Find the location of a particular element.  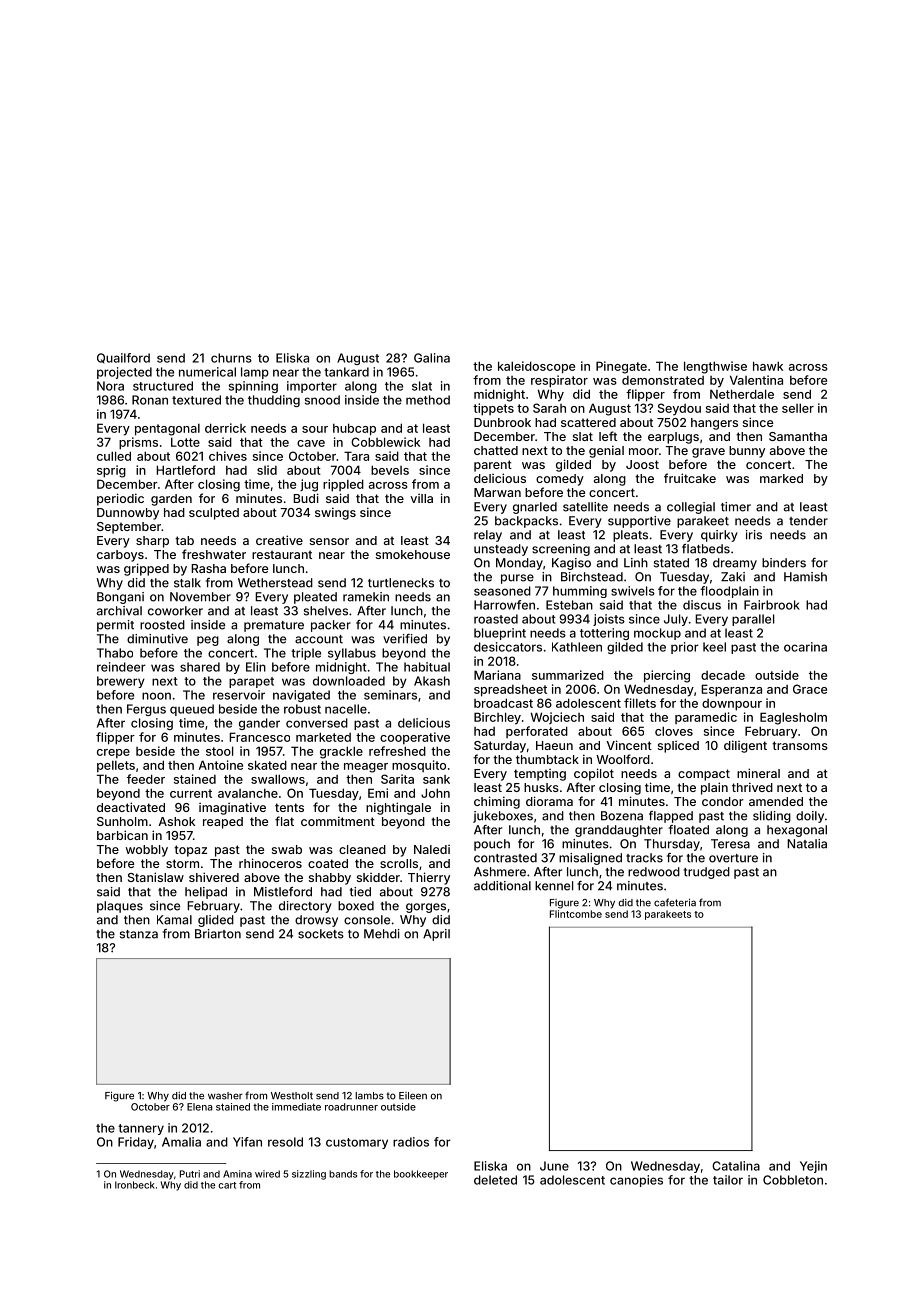

Eileen is located at coordinates (413, 1096).
